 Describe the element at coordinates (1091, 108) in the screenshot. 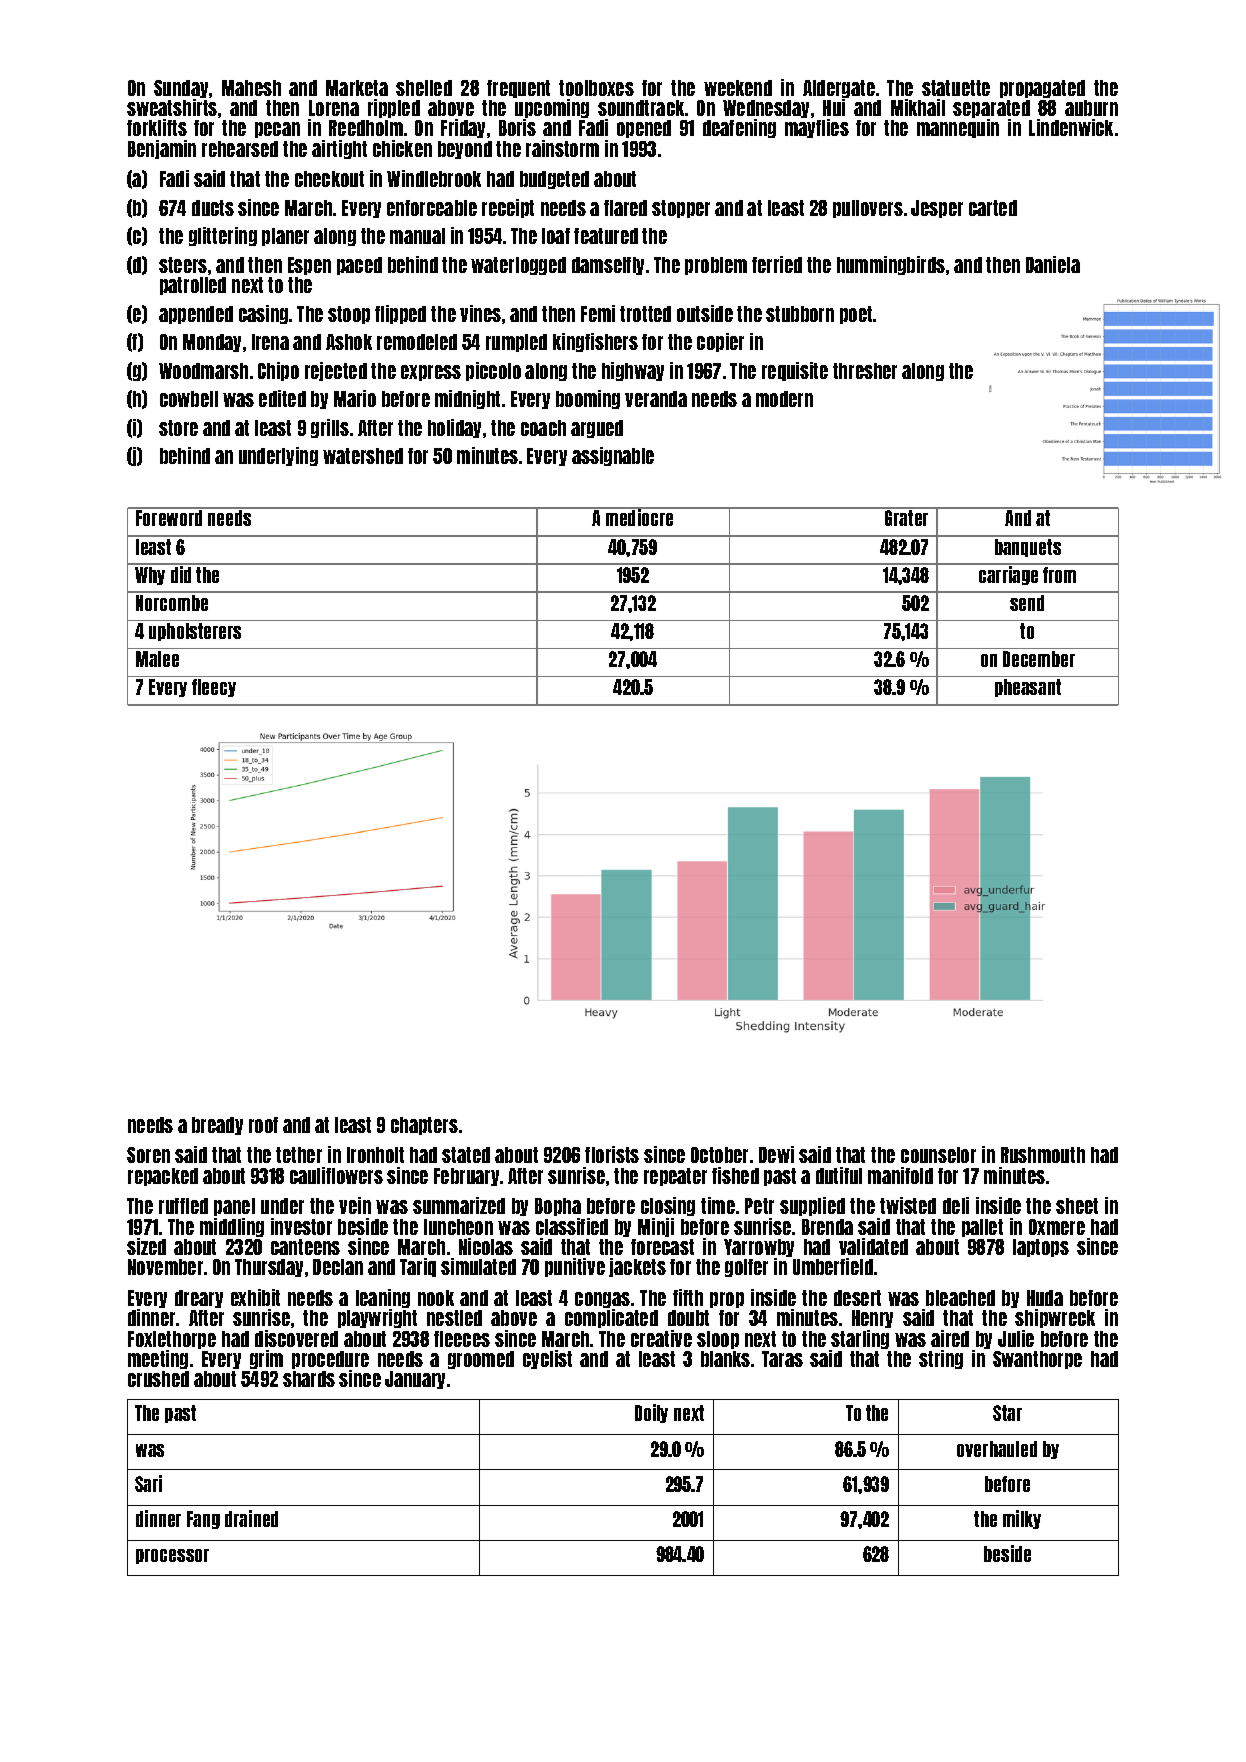

I see `auburn` at that location.
